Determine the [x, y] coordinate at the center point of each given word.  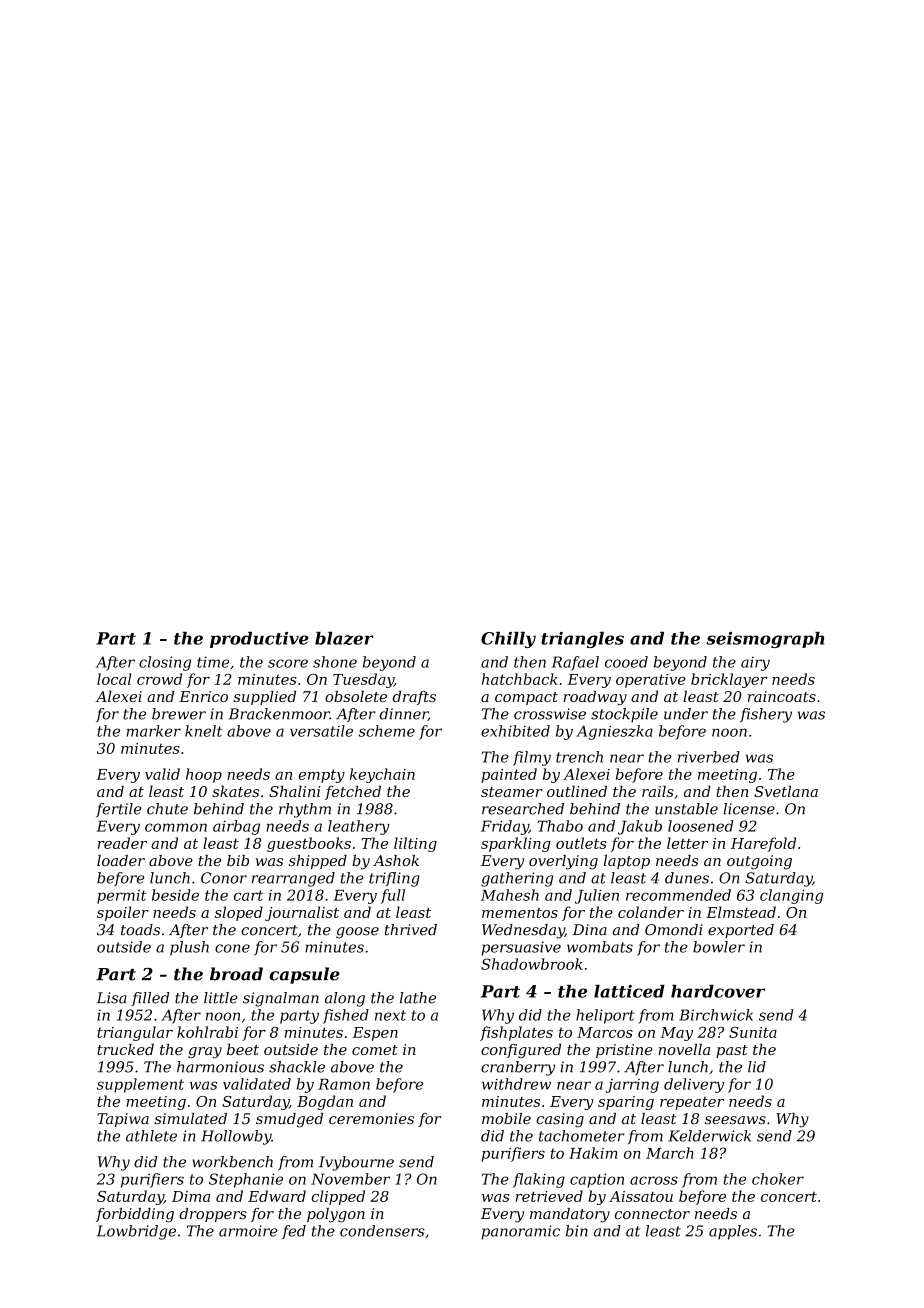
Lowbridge [136, 1232]
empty [321, 776]
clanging [791, 896]
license [749, 809]
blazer [344, 638]
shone [335, 662]
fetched [353, 792]
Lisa [111, 998]
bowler [719, 947]
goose [357, 933]
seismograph [765, 640]
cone [232, 948]
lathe [418, 998]
